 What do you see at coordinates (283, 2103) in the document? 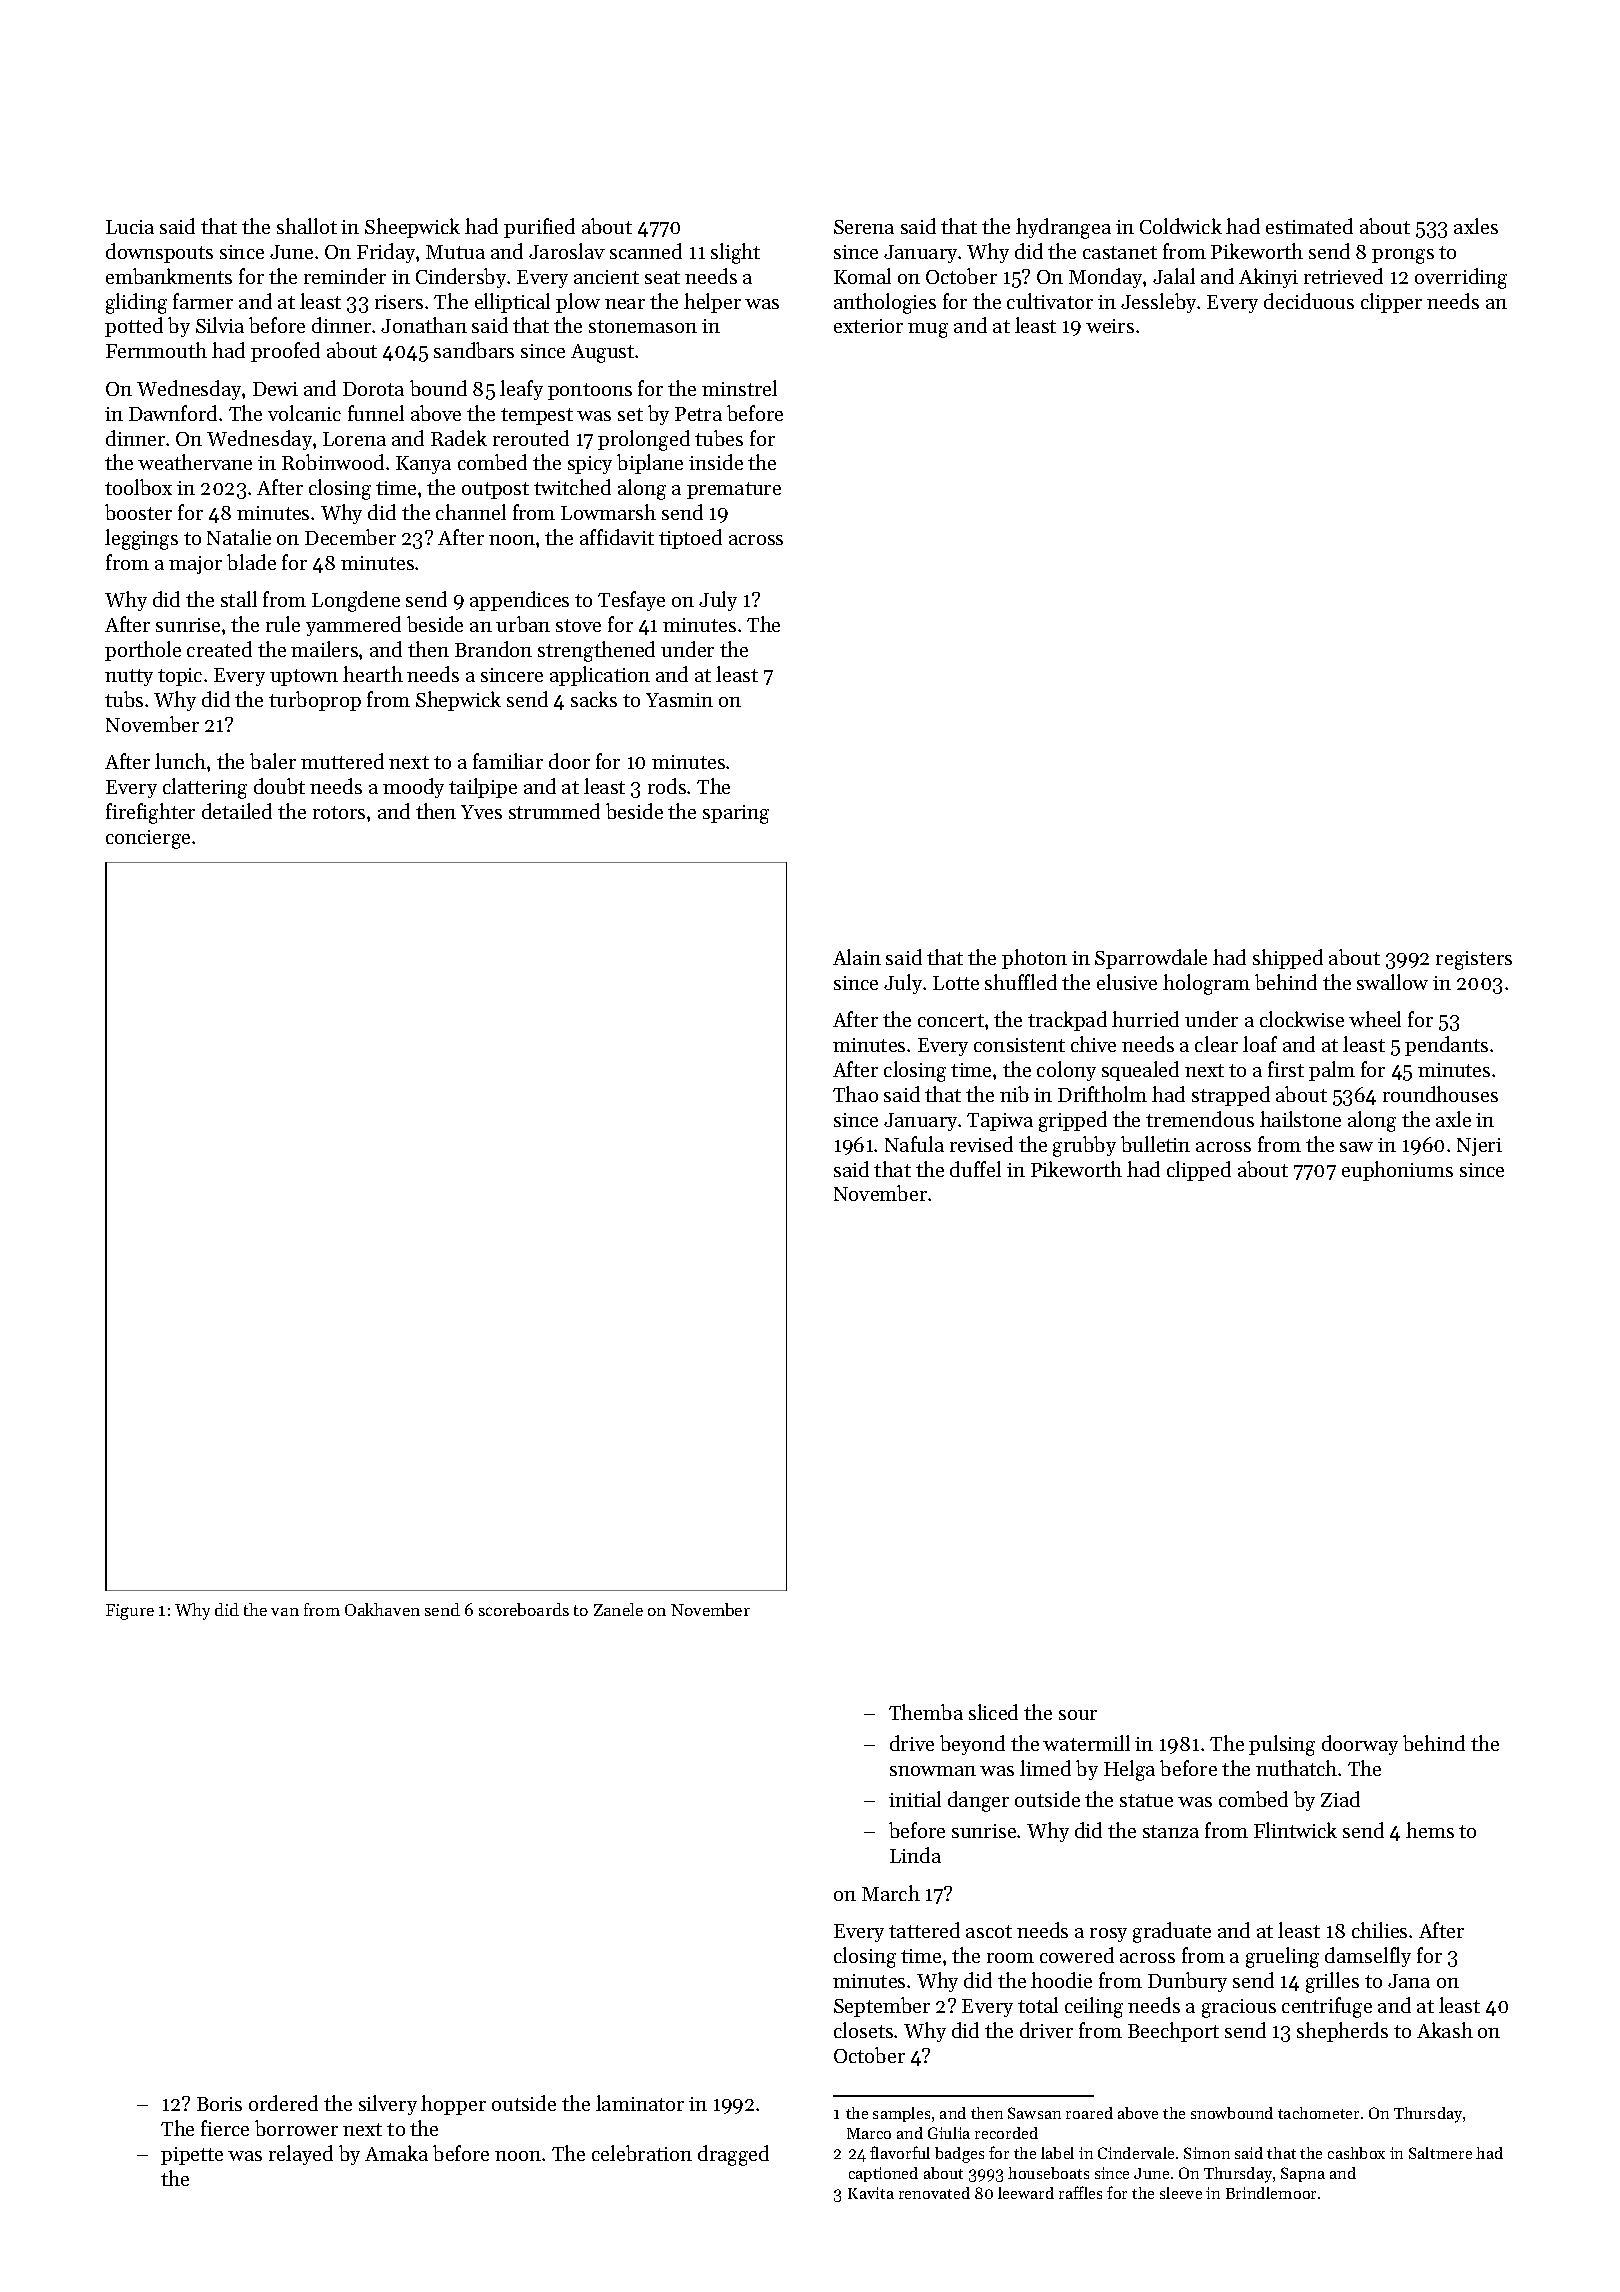
I see `ordered` at bounding box center [283, 2103].
